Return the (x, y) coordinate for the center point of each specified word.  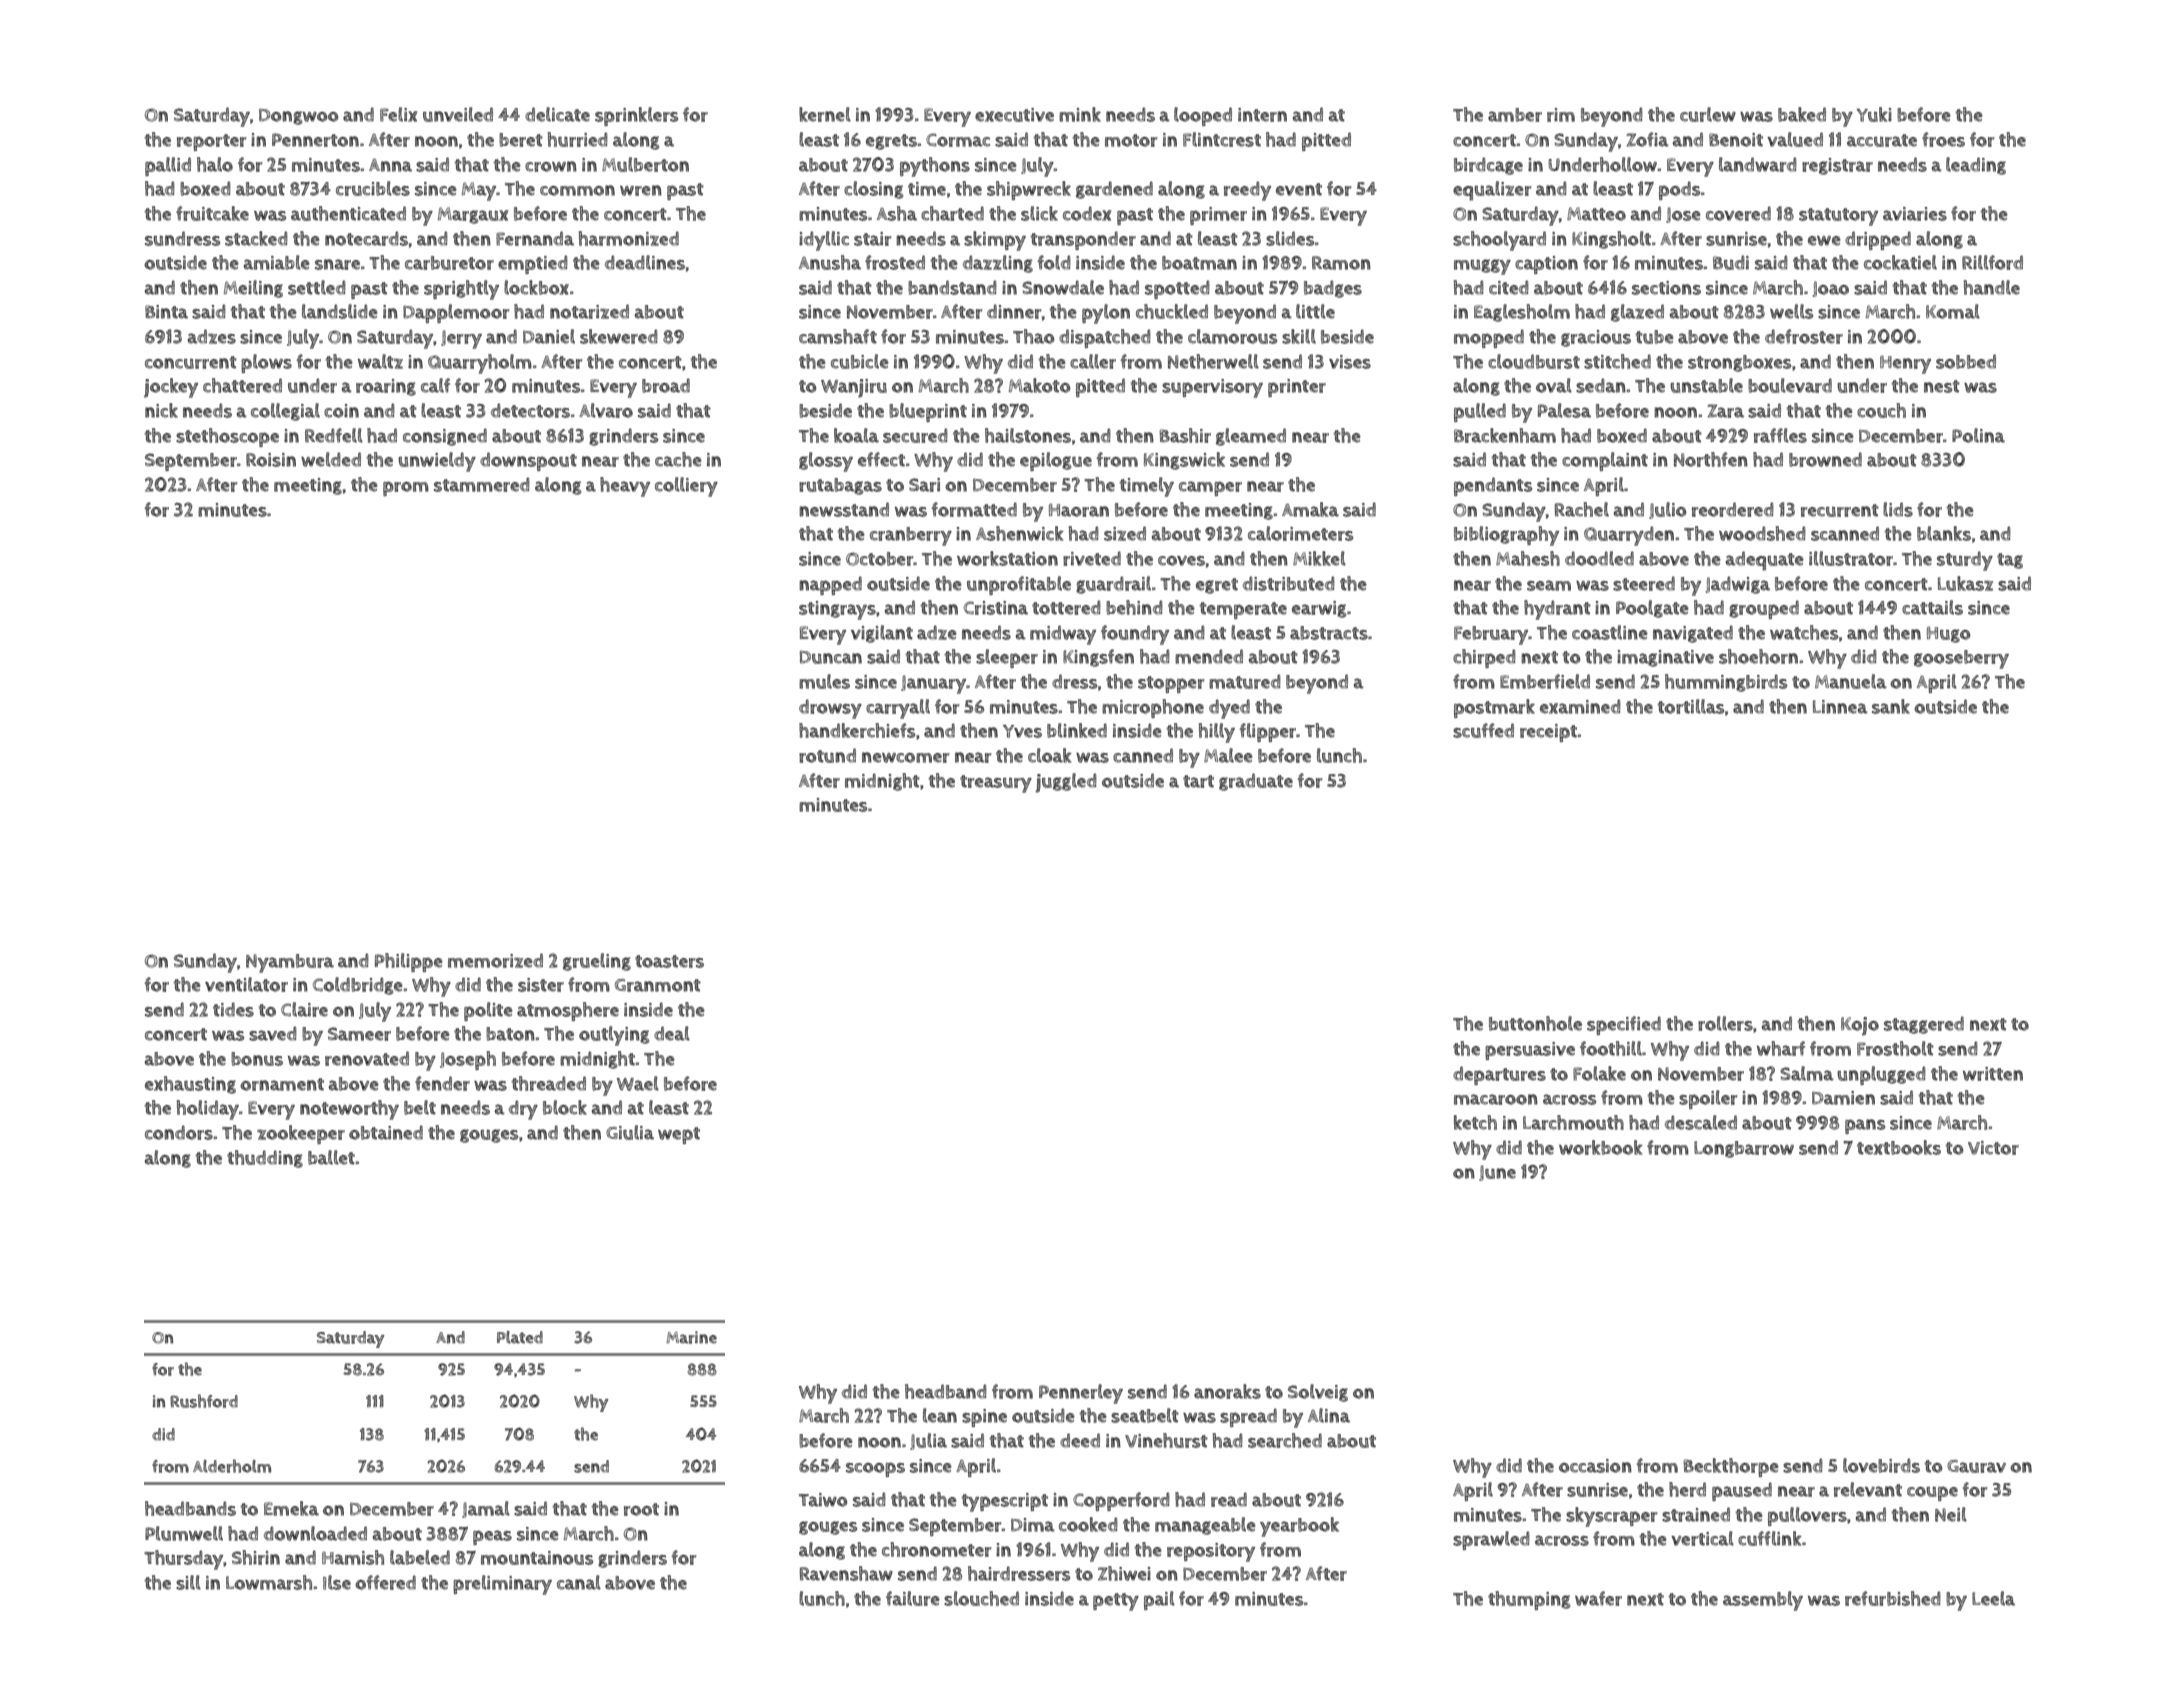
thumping (1529, 1600)
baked (1802, 114)
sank (1891, 706)
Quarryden (1629, 536)
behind (1134, 607)
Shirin (256, 1557)
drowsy (830, 709)
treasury (996, 784)
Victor (1993, 1148)
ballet (331, 1157)
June (1497, 1173)
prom (406, 488)
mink (1080, 114)
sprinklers (636, 116)
